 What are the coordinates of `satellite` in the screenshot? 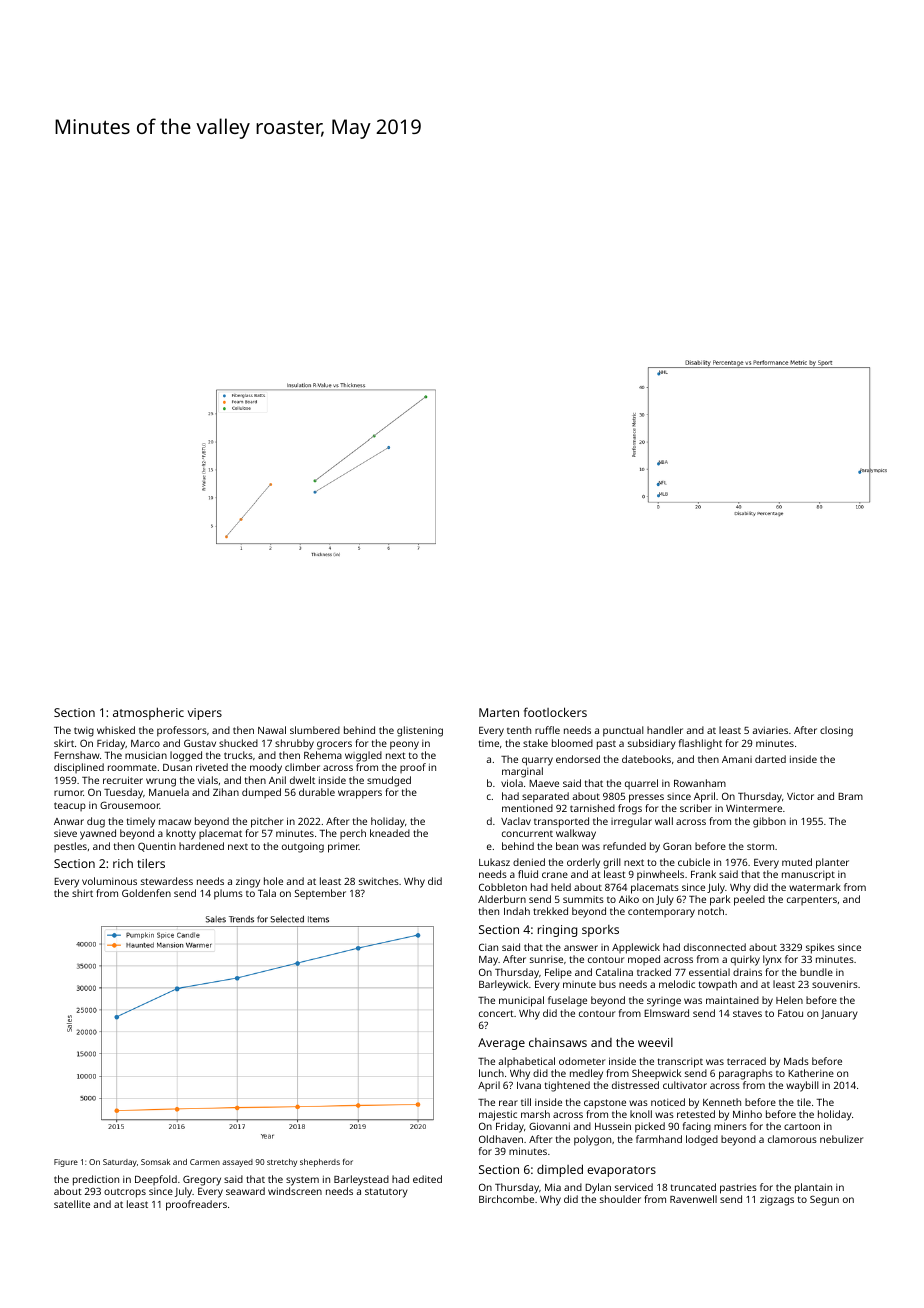 It's located at (72, 1204).
